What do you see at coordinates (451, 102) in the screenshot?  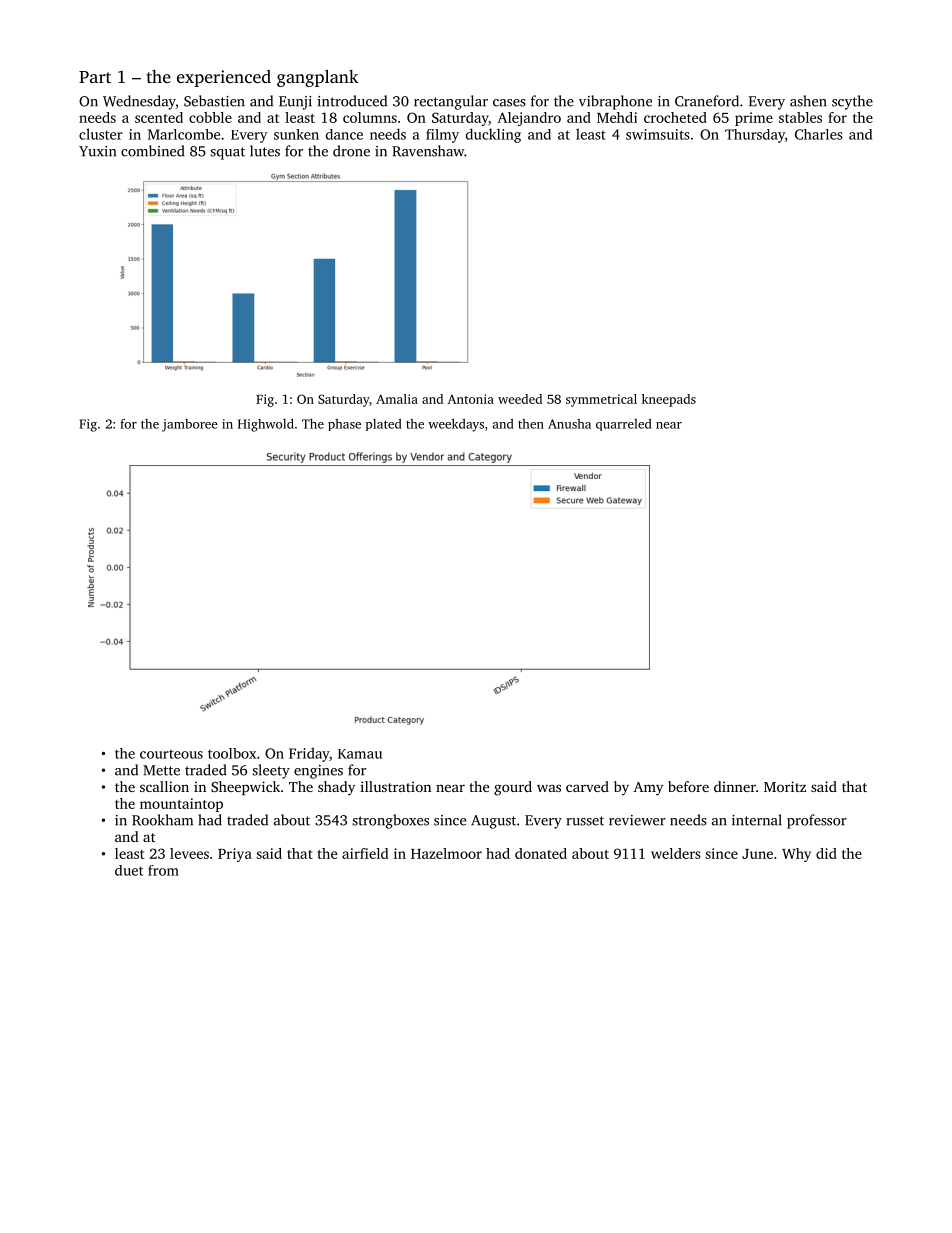 I see `rectangular` at bounding box center [451, 102].
